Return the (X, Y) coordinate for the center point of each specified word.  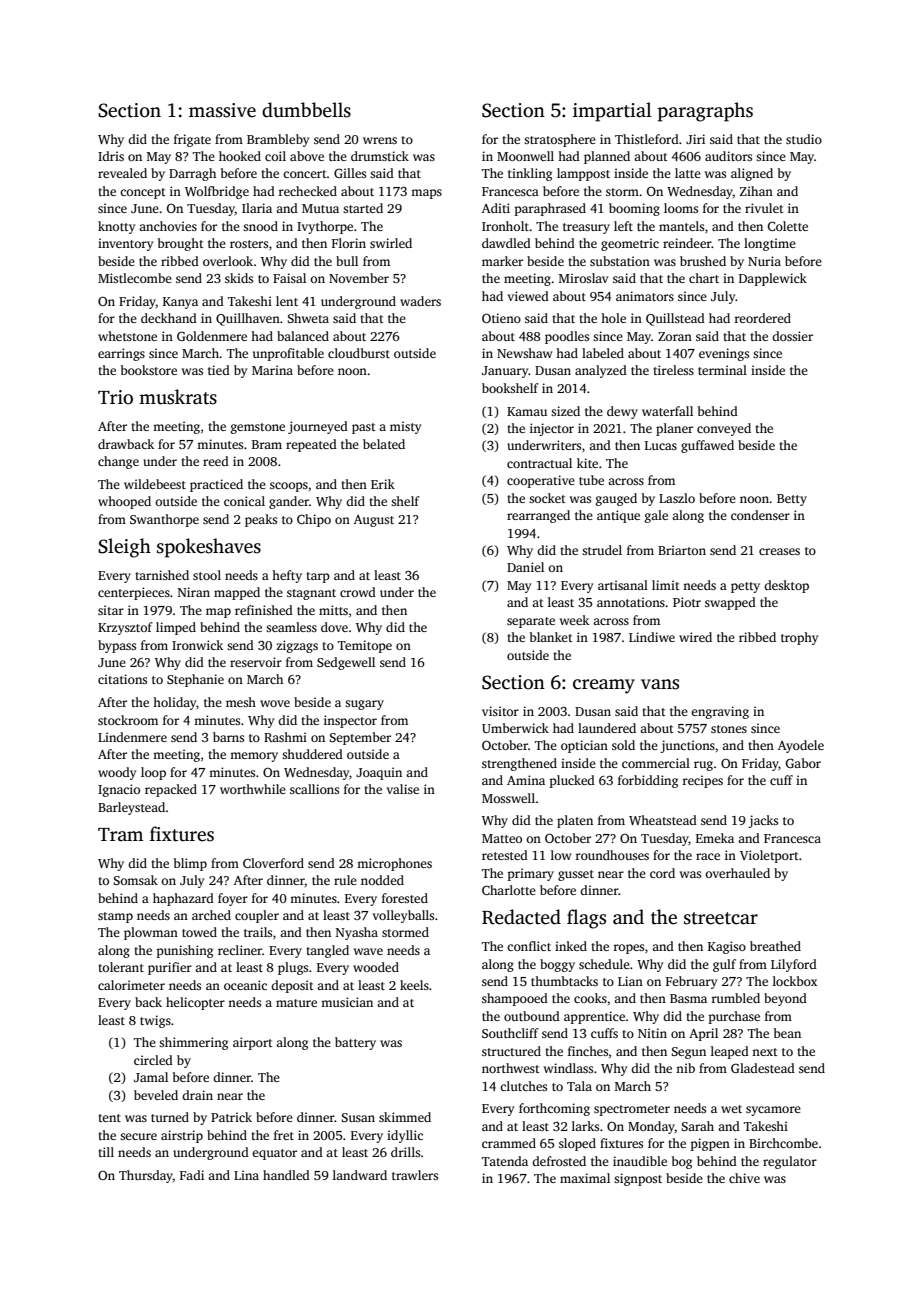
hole (613, 318)
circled (153, 1060)
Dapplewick (773, 279)
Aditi (496, 208)
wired (695, 637)
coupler (257, 916)
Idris (111, 156)
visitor (500, 711)
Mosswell (508, 798)
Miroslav (583, 278)
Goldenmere (212, 336)
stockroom (128, 720)
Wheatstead (663, 820)
